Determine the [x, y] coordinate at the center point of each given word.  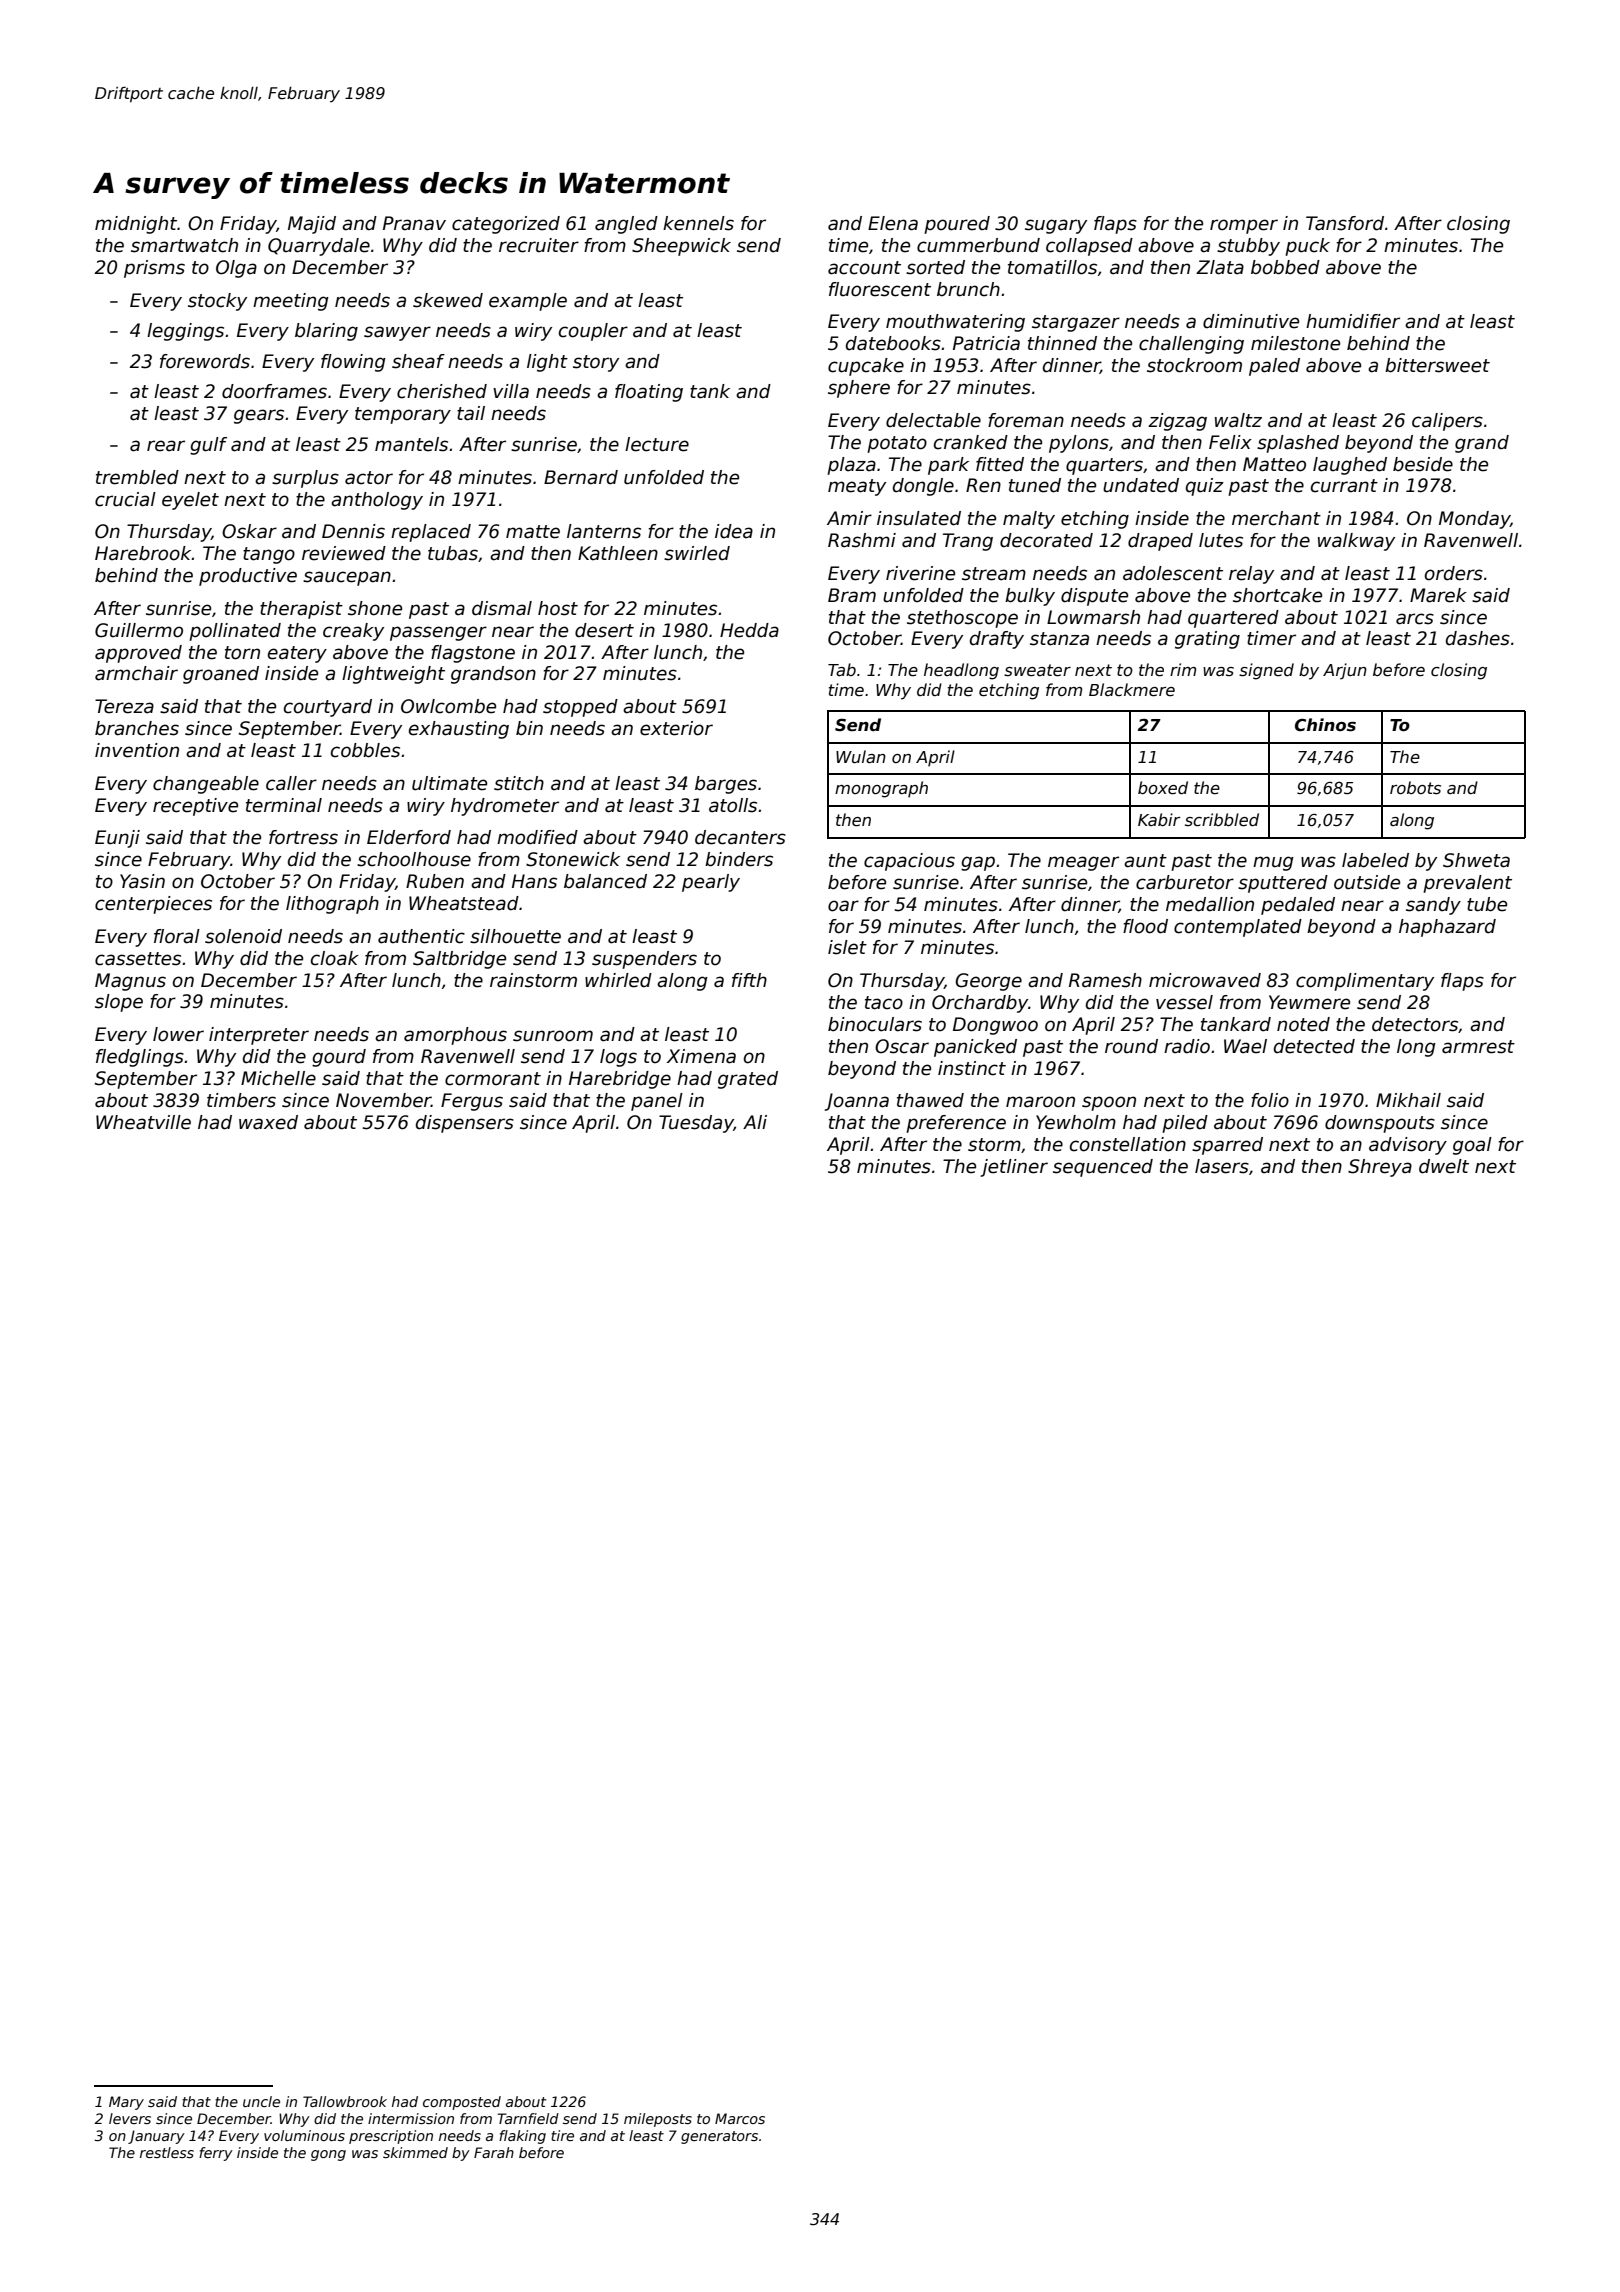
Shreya [1380, 1168]
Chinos [1325, 725]
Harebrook [143, 553]
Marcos [740, 2118]
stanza [1059, 639]
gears [259, 416]
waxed [268, 1122]
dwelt [1444, 1166]
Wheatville [143, 1122]
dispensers [465, 1124]
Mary [126, 2103]
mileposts [658, 2120]
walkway [1356, 542]
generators [719, 2137]
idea [734, 531]
